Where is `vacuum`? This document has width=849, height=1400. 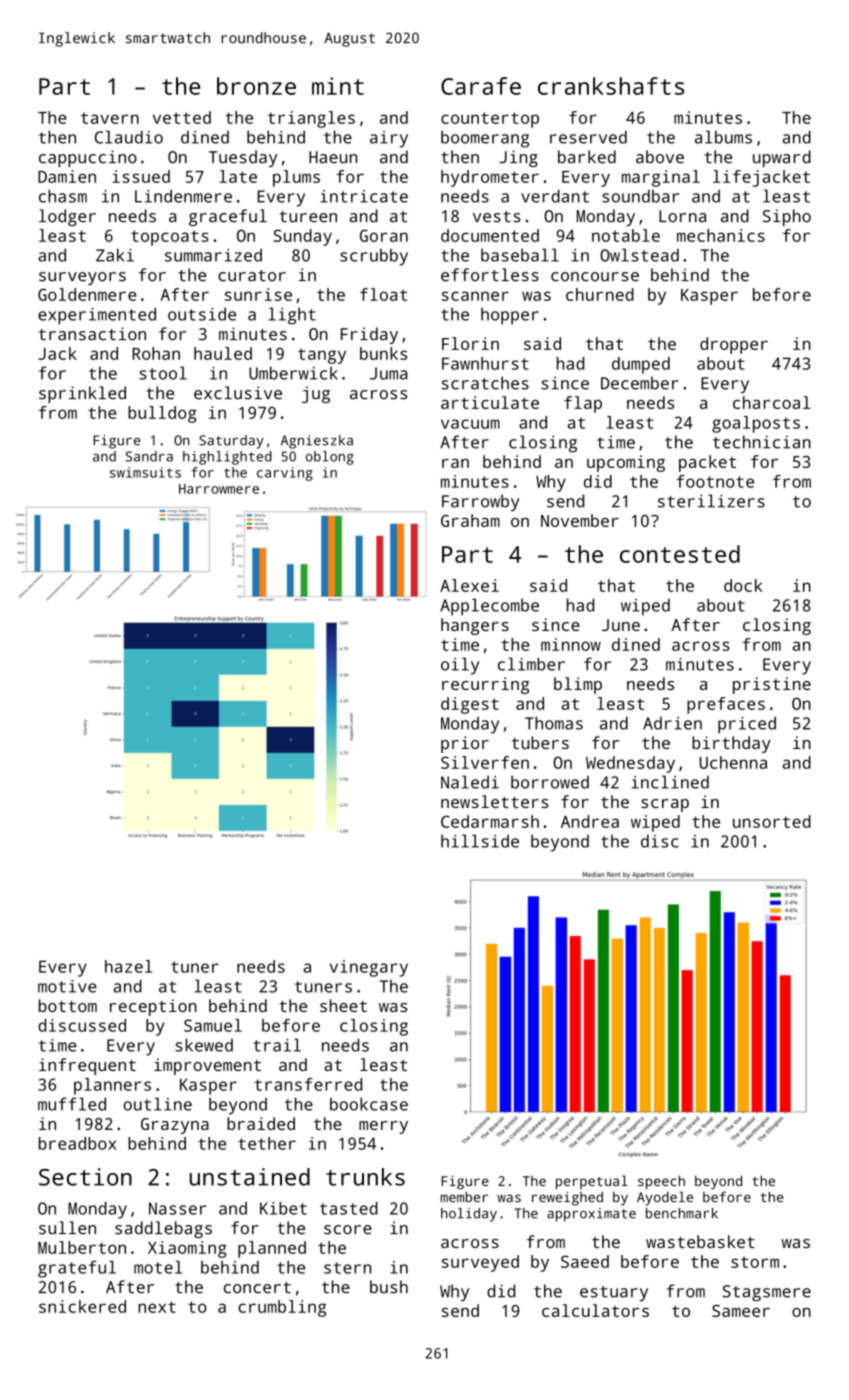 vacuum is located at coordinates (470, 424).
